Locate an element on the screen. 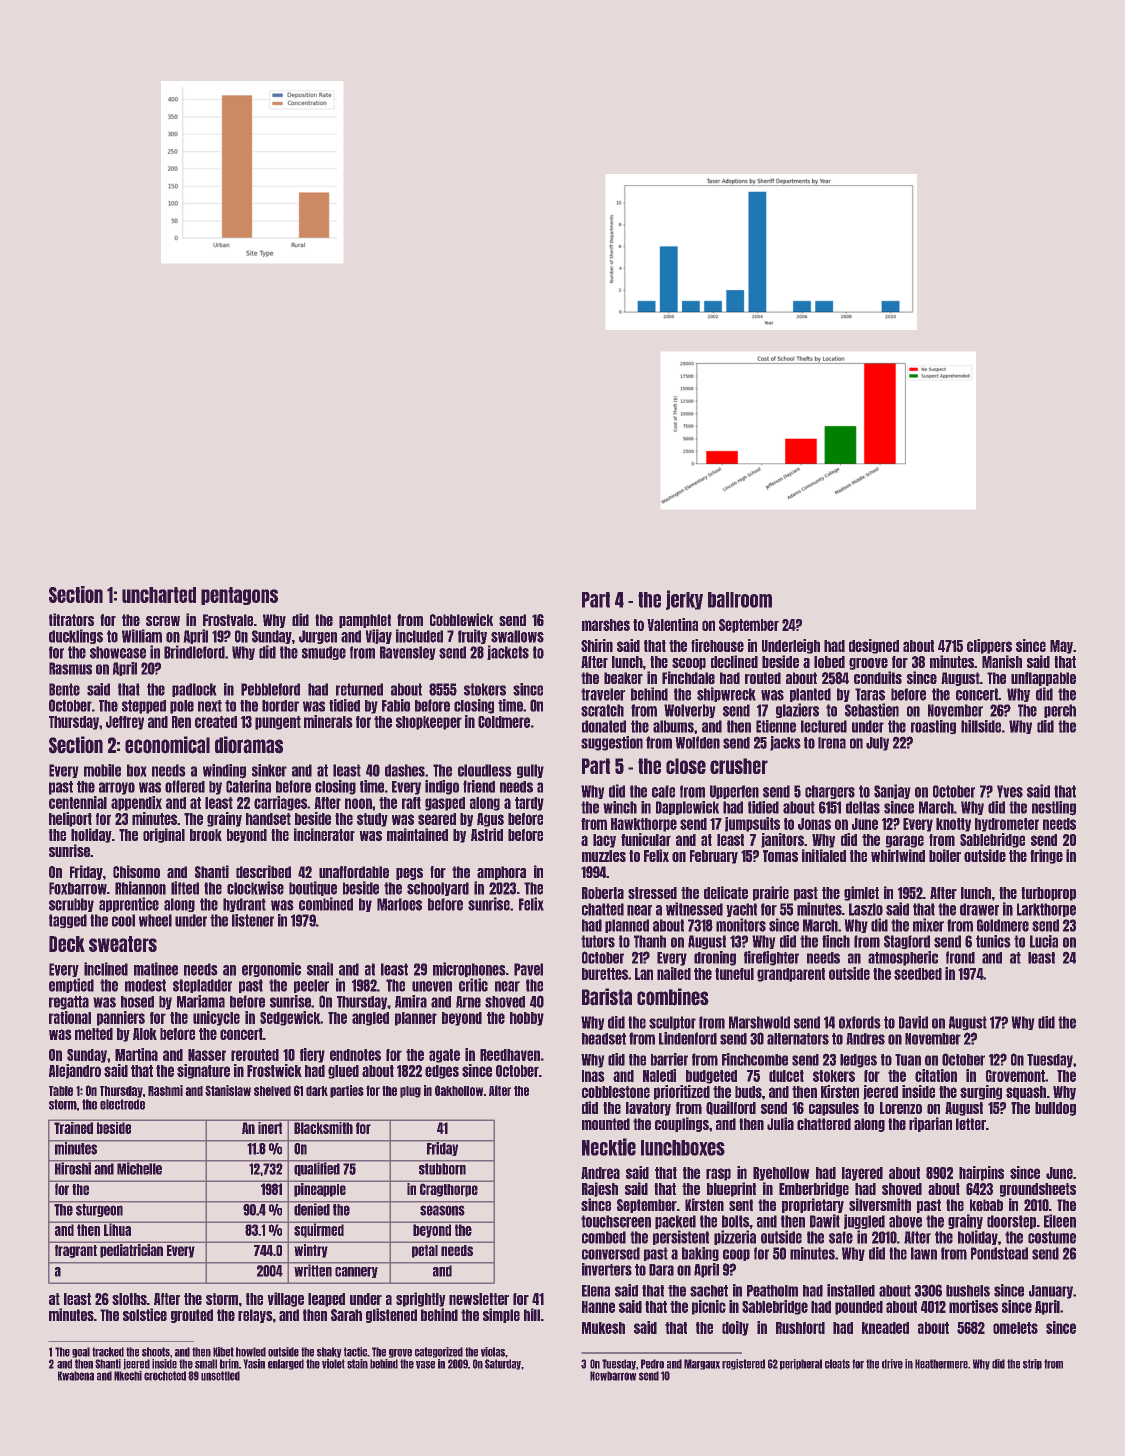  dioramas is located at coordinates (249, 745).
